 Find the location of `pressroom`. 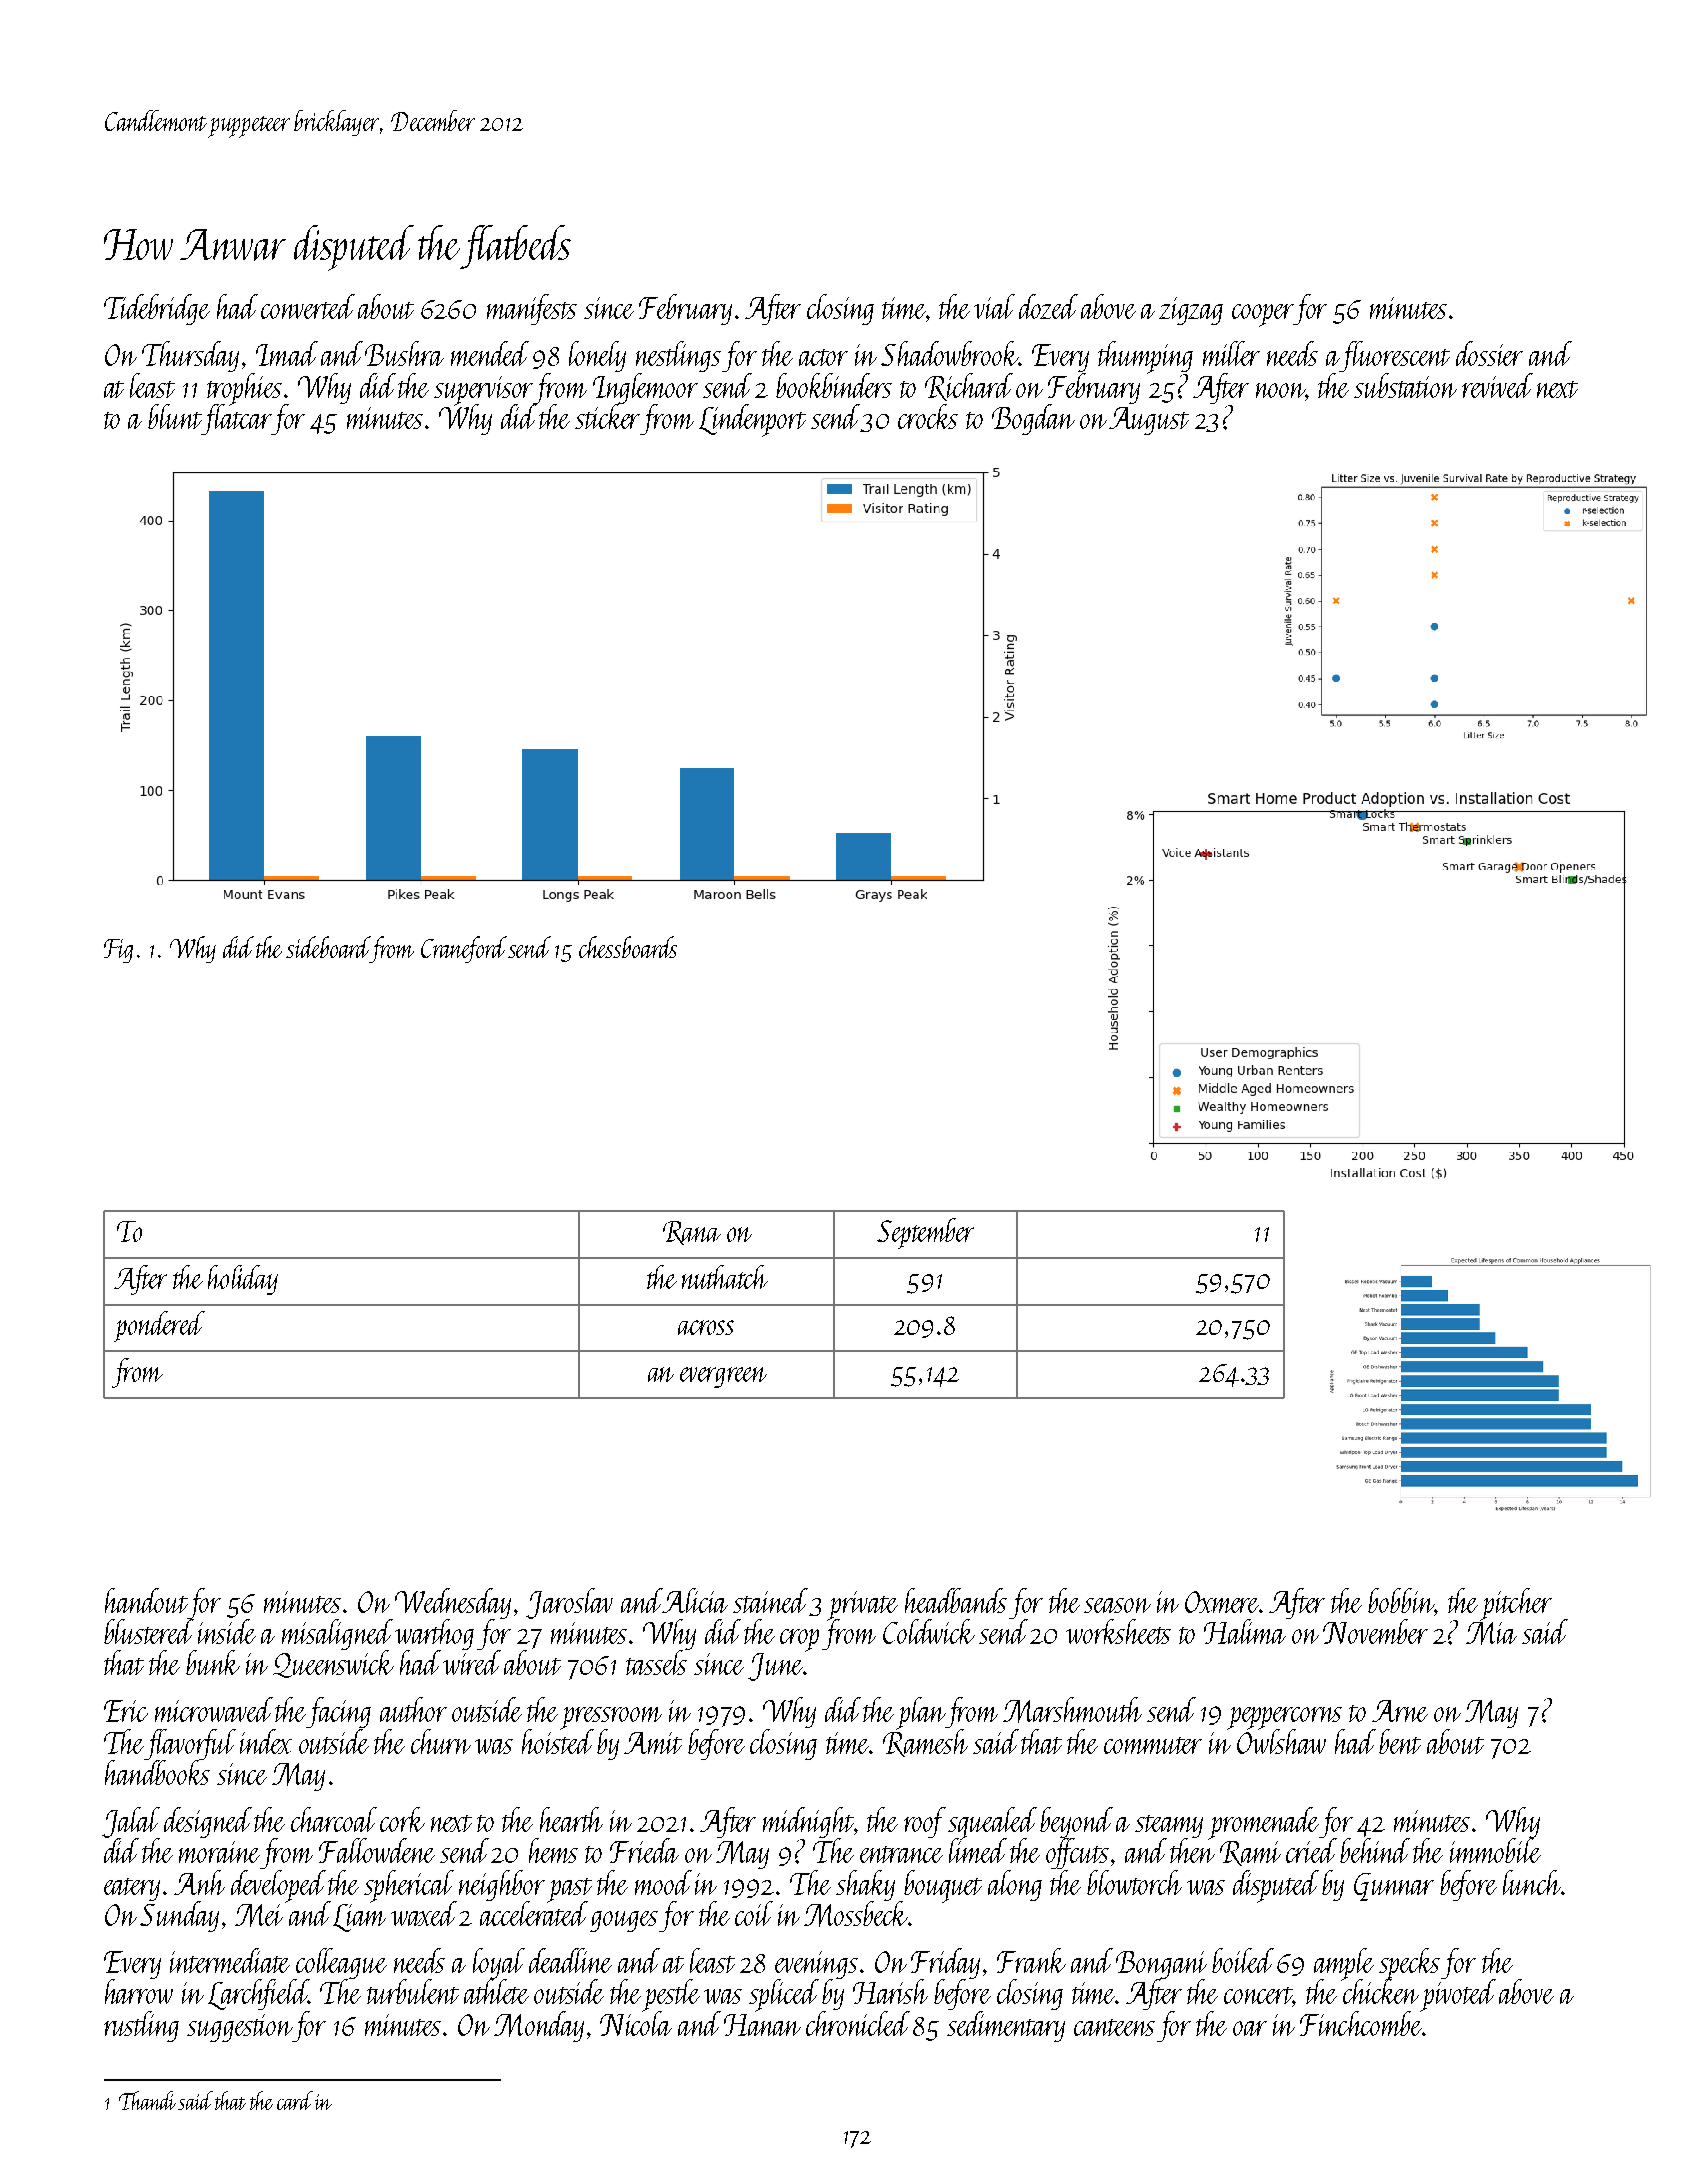

pressroom is located at coordinates (611, 1718).
